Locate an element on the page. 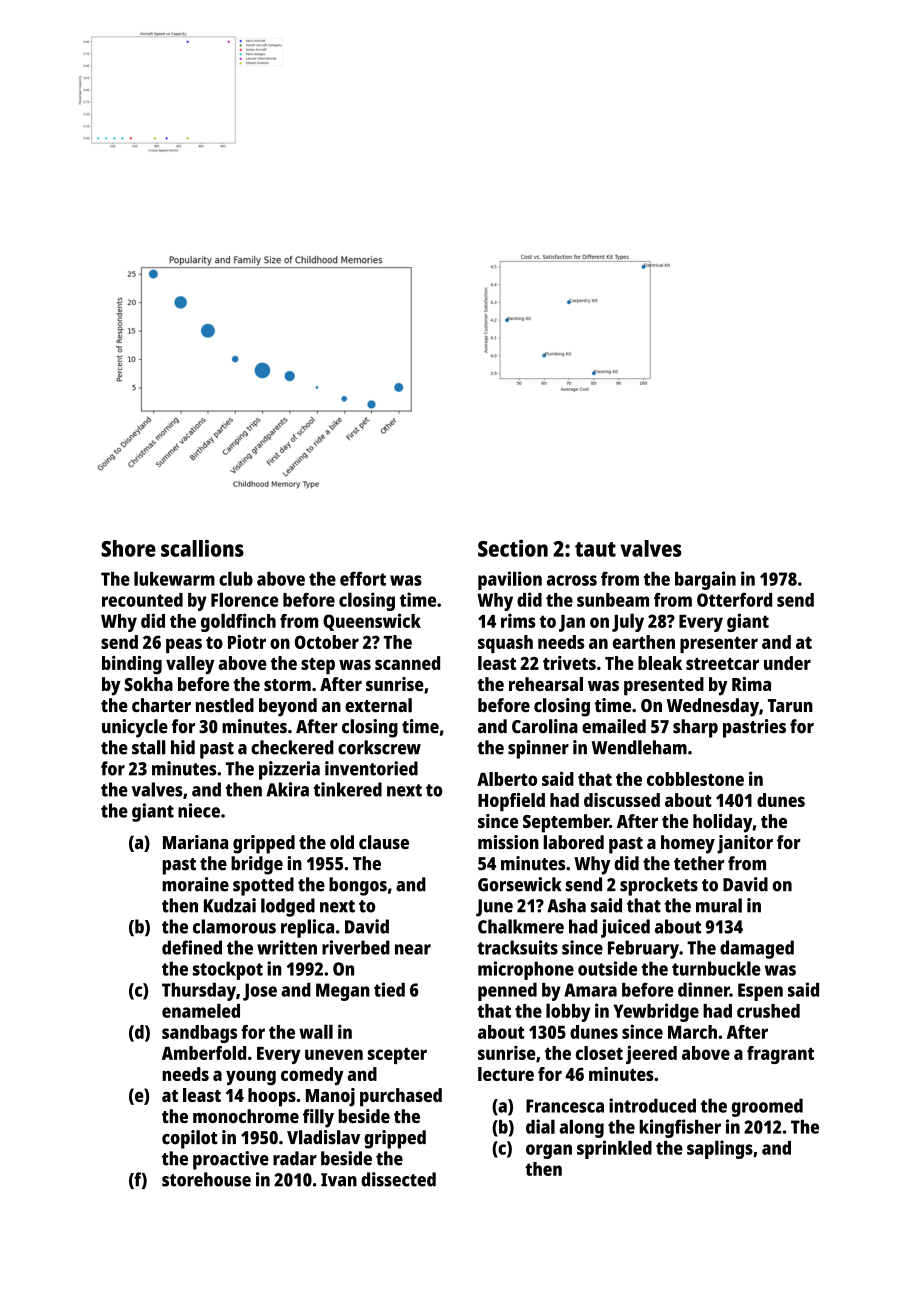  monochrome is located at coordinates (246, 1116).
